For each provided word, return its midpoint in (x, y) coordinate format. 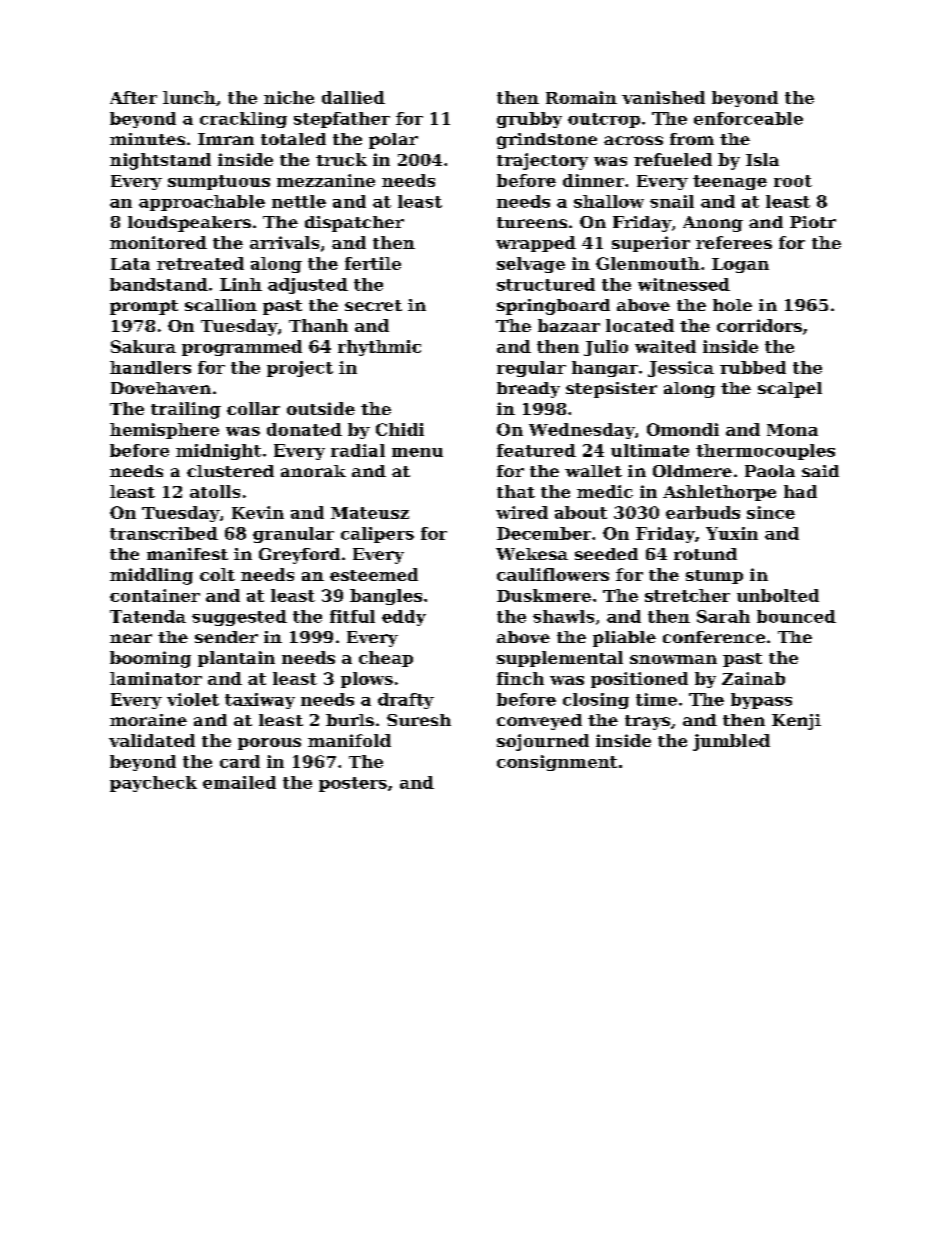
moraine (148, 720)
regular (531, 369)
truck (341, 159)
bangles (386, 597)
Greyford (299, 556)
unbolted (778, 595)
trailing (186, 410)
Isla (762, 159)
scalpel (790, 390)
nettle (299, 201)
